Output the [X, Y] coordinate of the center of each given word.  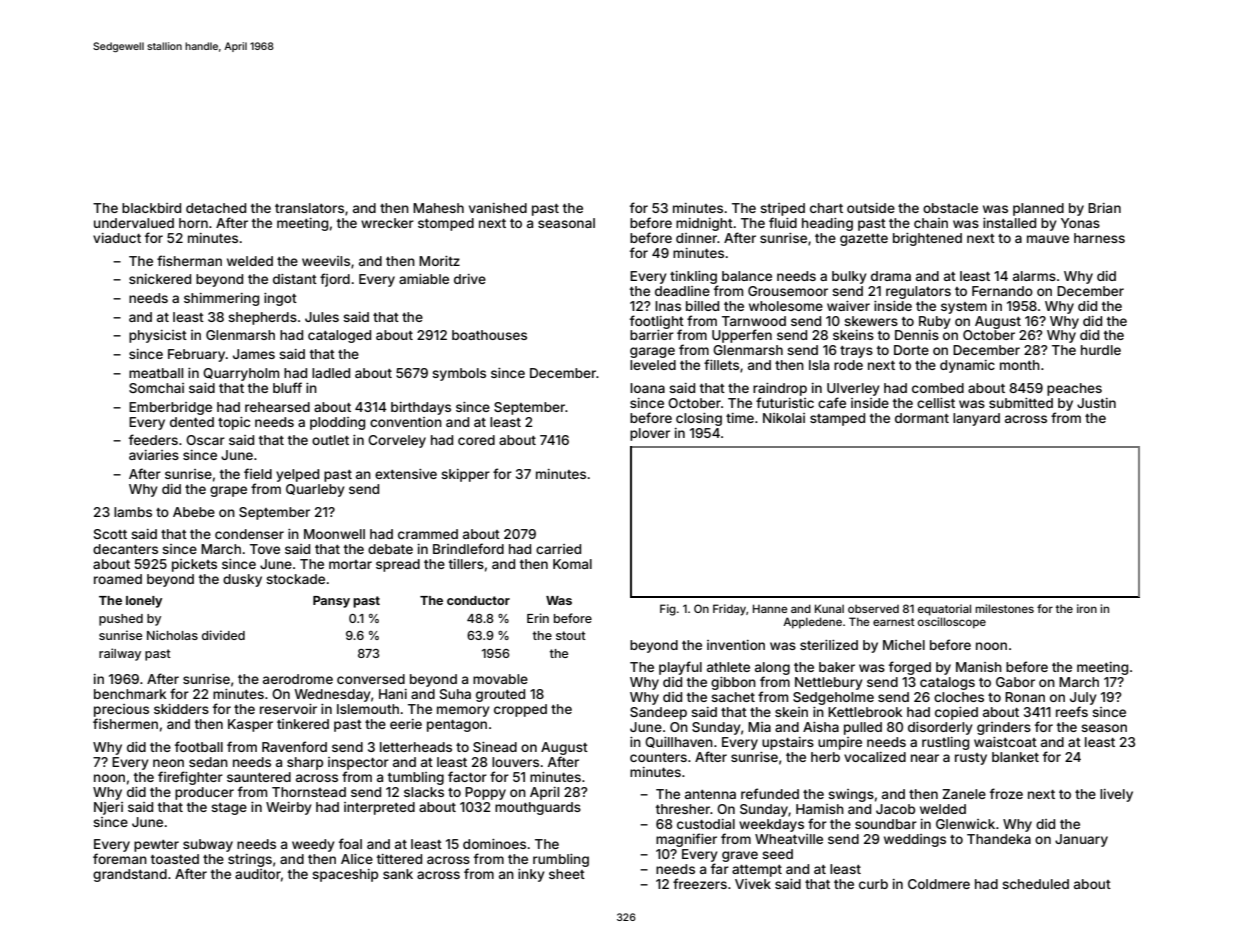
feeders [153, 439]
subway [208, 845]
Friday [729, 610]
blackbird [151, 208]
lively [1116, 795]
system [964, 308]
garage [652, 352]
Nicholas [172, 635]
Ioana [647, 388]
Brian [1104, 208]
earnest [894, 622]
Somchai [156, 388]
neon [168, 763]
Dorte [911, 350]
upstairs [788, 743]
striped [782, 209]
